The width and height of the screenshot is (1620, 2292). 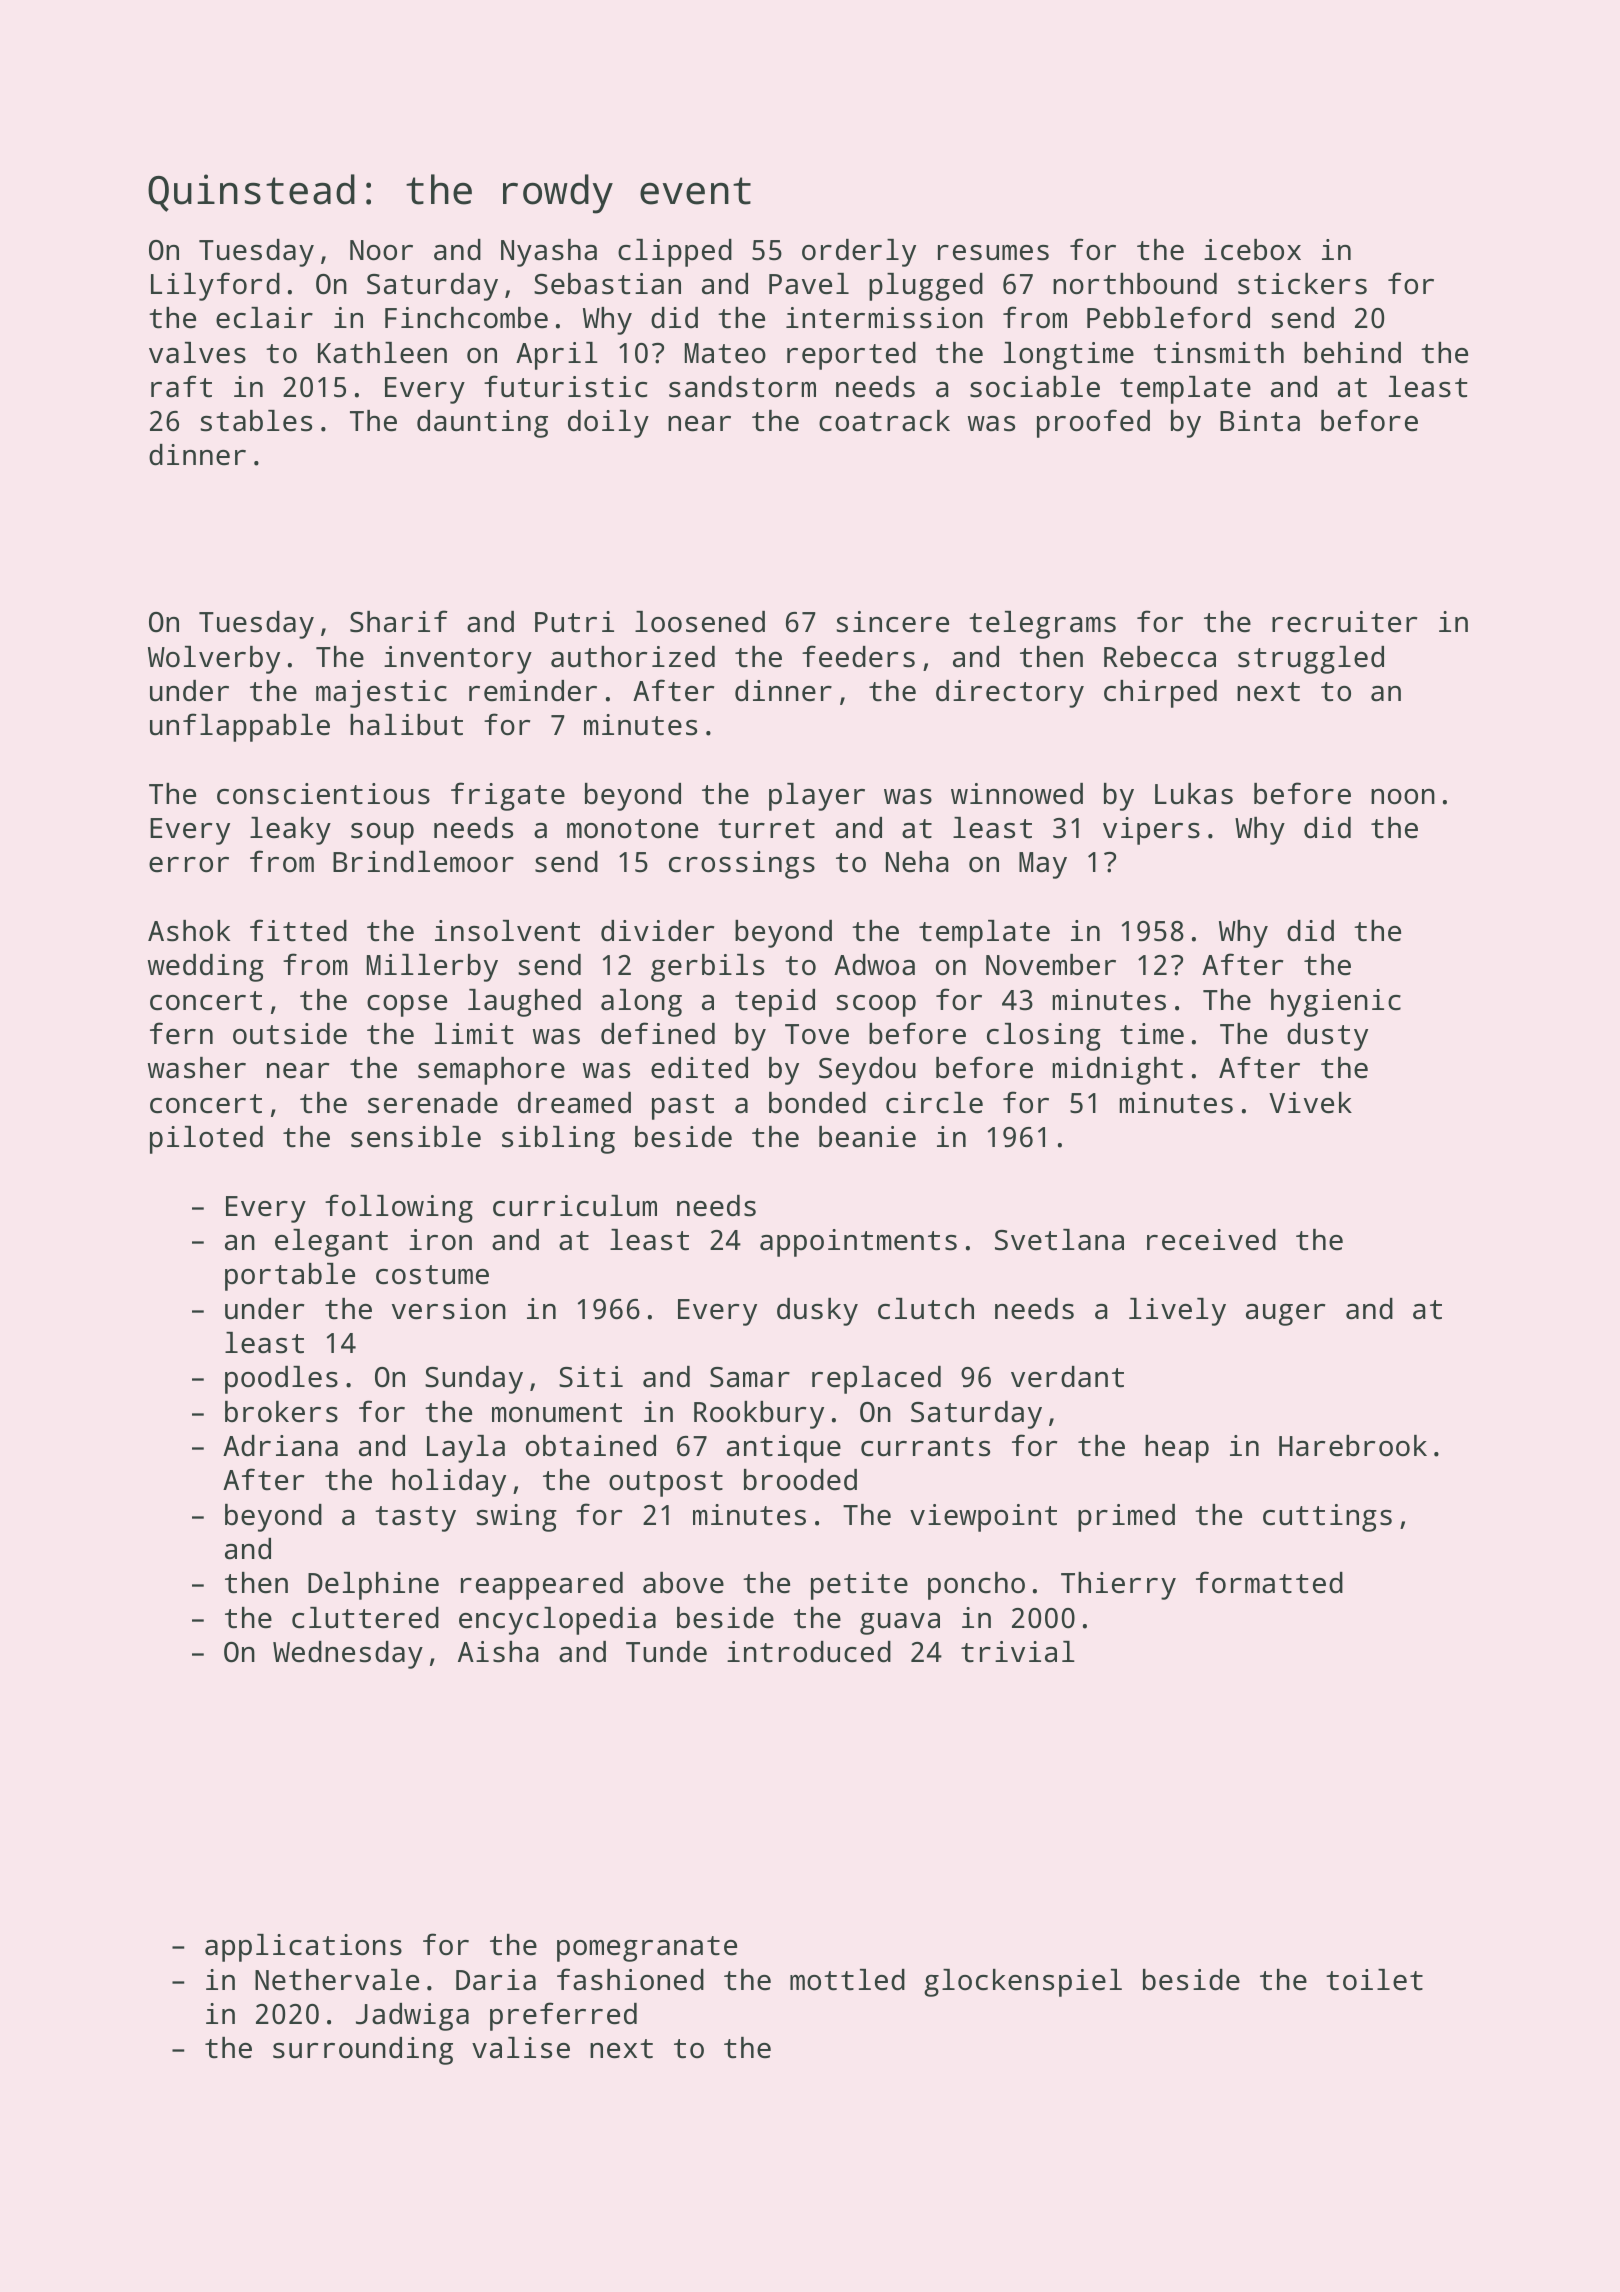 I want to click on icebox, so click(x=1252, y=250).
